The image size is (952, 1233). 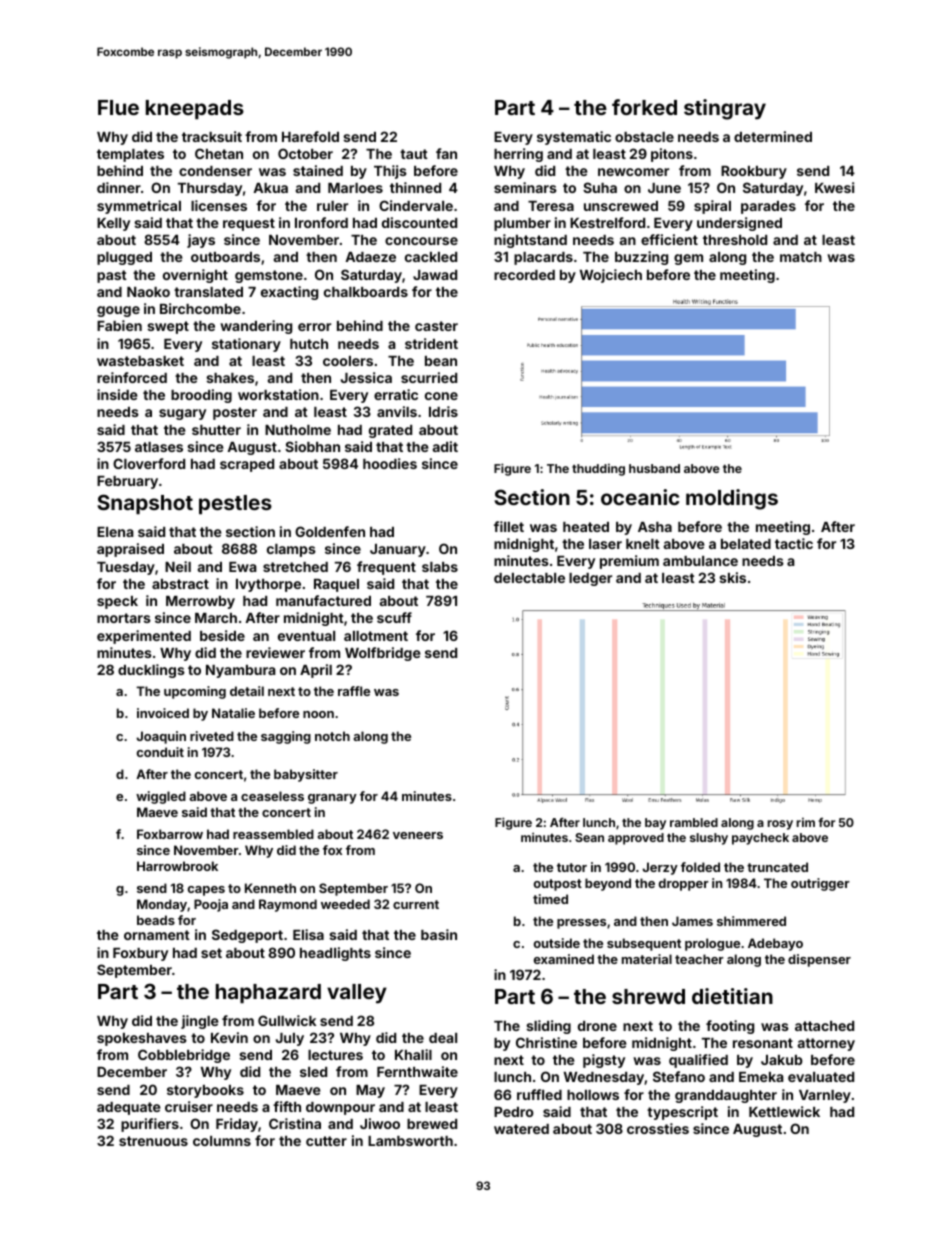 I want to click on dietitian, so click(x=732, y=996).
